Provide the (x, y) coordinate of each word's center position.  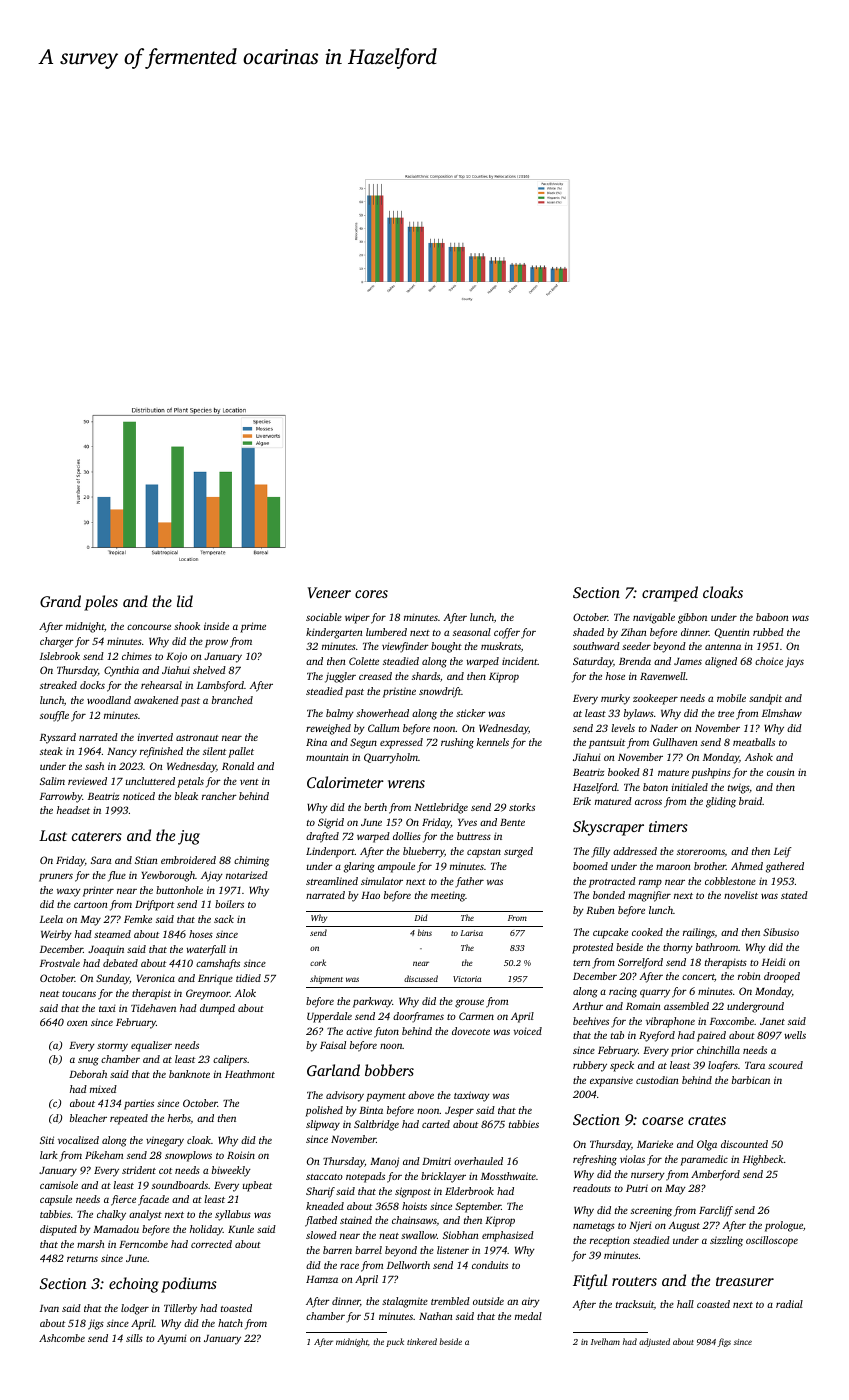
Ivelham (605, 1341)
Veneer (329, 593)
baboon (772, 617)
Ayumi (172, 1339)
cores (371, 594)
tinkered (422, 1341)
